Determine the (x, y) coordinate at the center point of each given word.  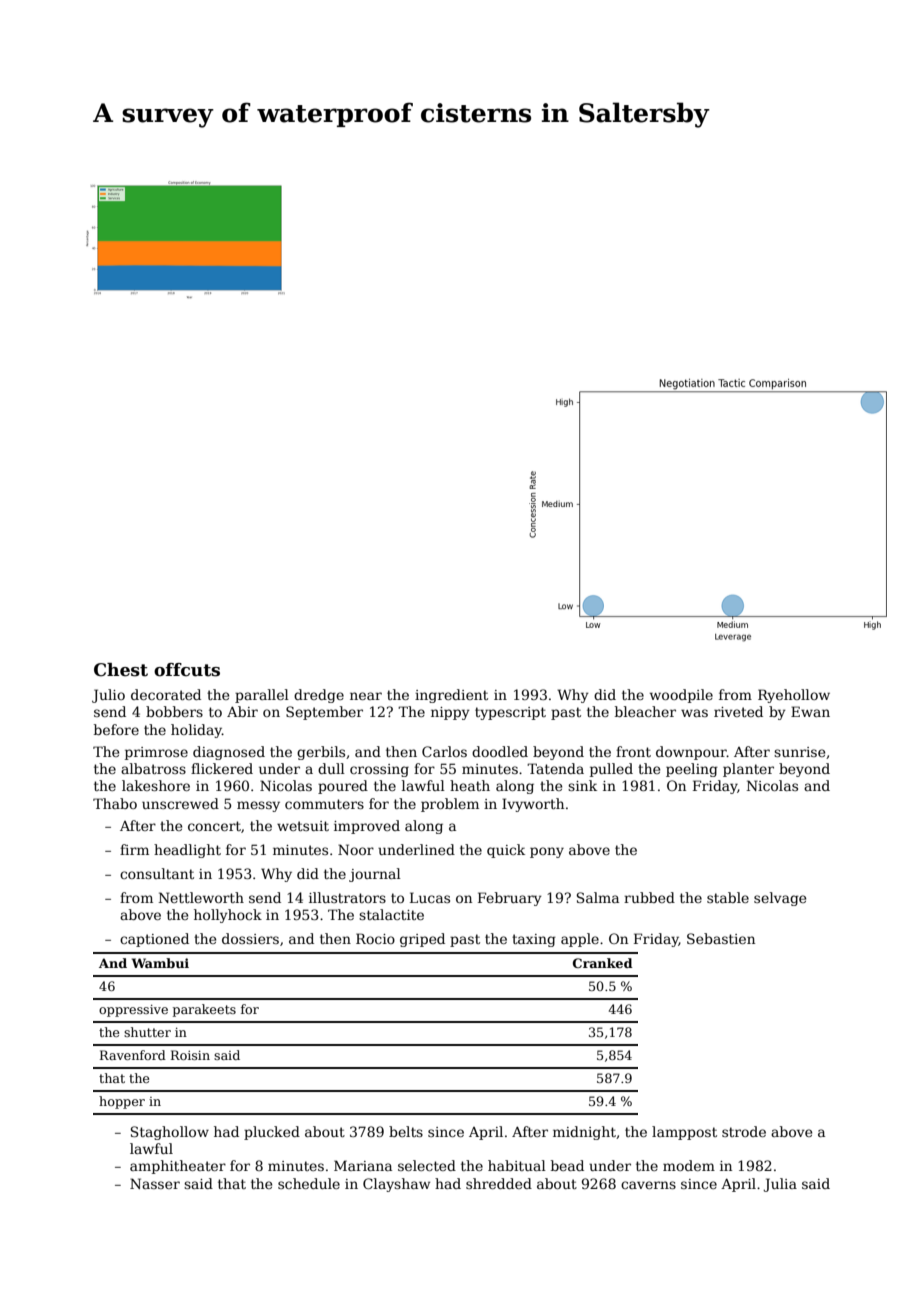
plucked (272, 1133)
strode (744, 1131)
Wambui (160, 963)
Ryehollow (794, 696)
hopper (122, 1102)
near (366, 696)
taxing (534, 940)
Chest (121, 670)
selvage (780, 899)
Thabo (115, 803)
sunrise (799, 752)
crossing (379, 770)
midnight (584, 1133)
